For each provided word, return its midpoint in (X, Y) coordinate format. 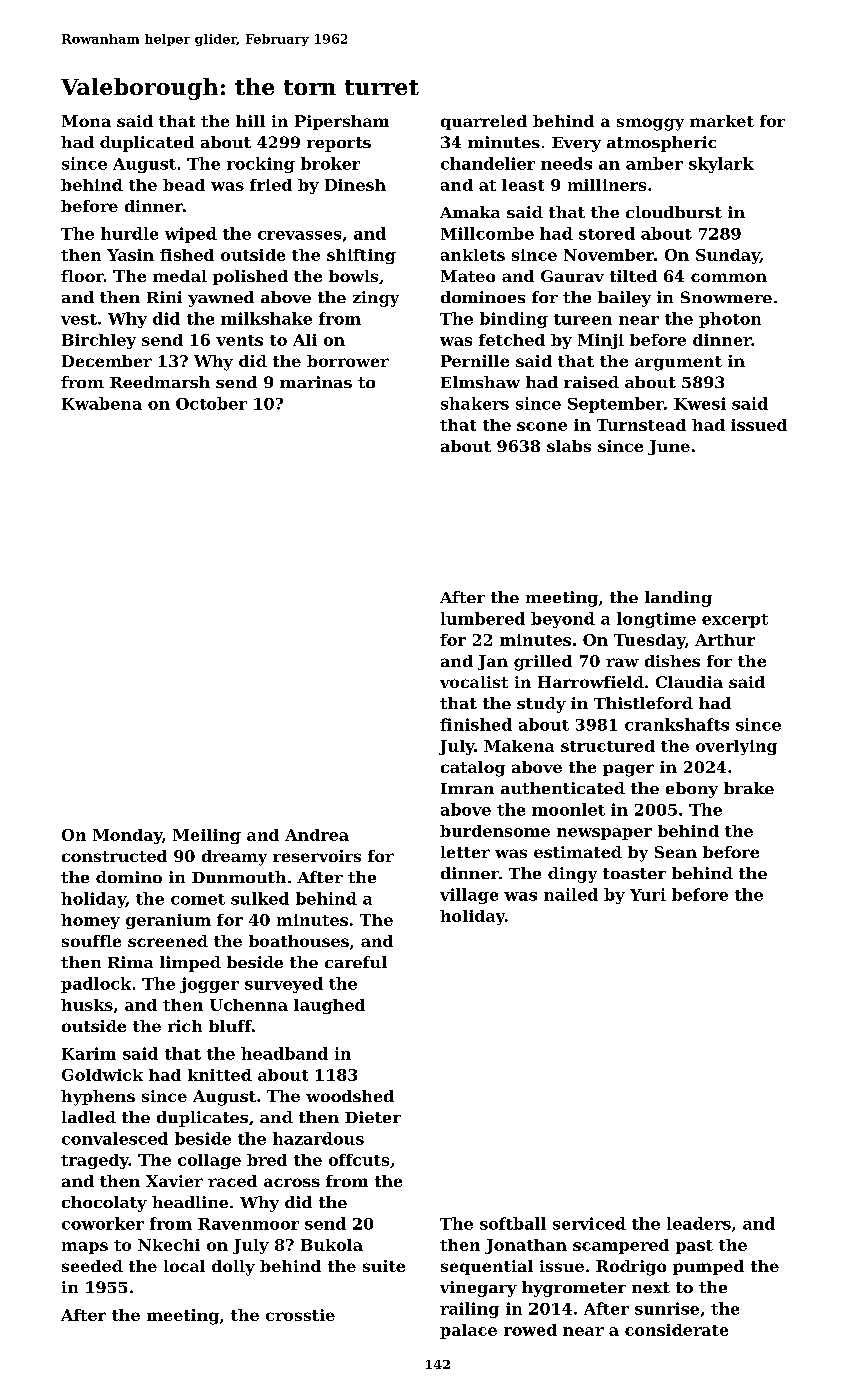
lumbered (483, 618)
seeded (92, 1266)
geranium (168, 921)
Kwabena (102, 403)
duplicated (147, 144)
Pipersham (342, 122)
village (469, 896)
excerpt (735, 621)
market (722, 121)
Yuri (648, 894)
